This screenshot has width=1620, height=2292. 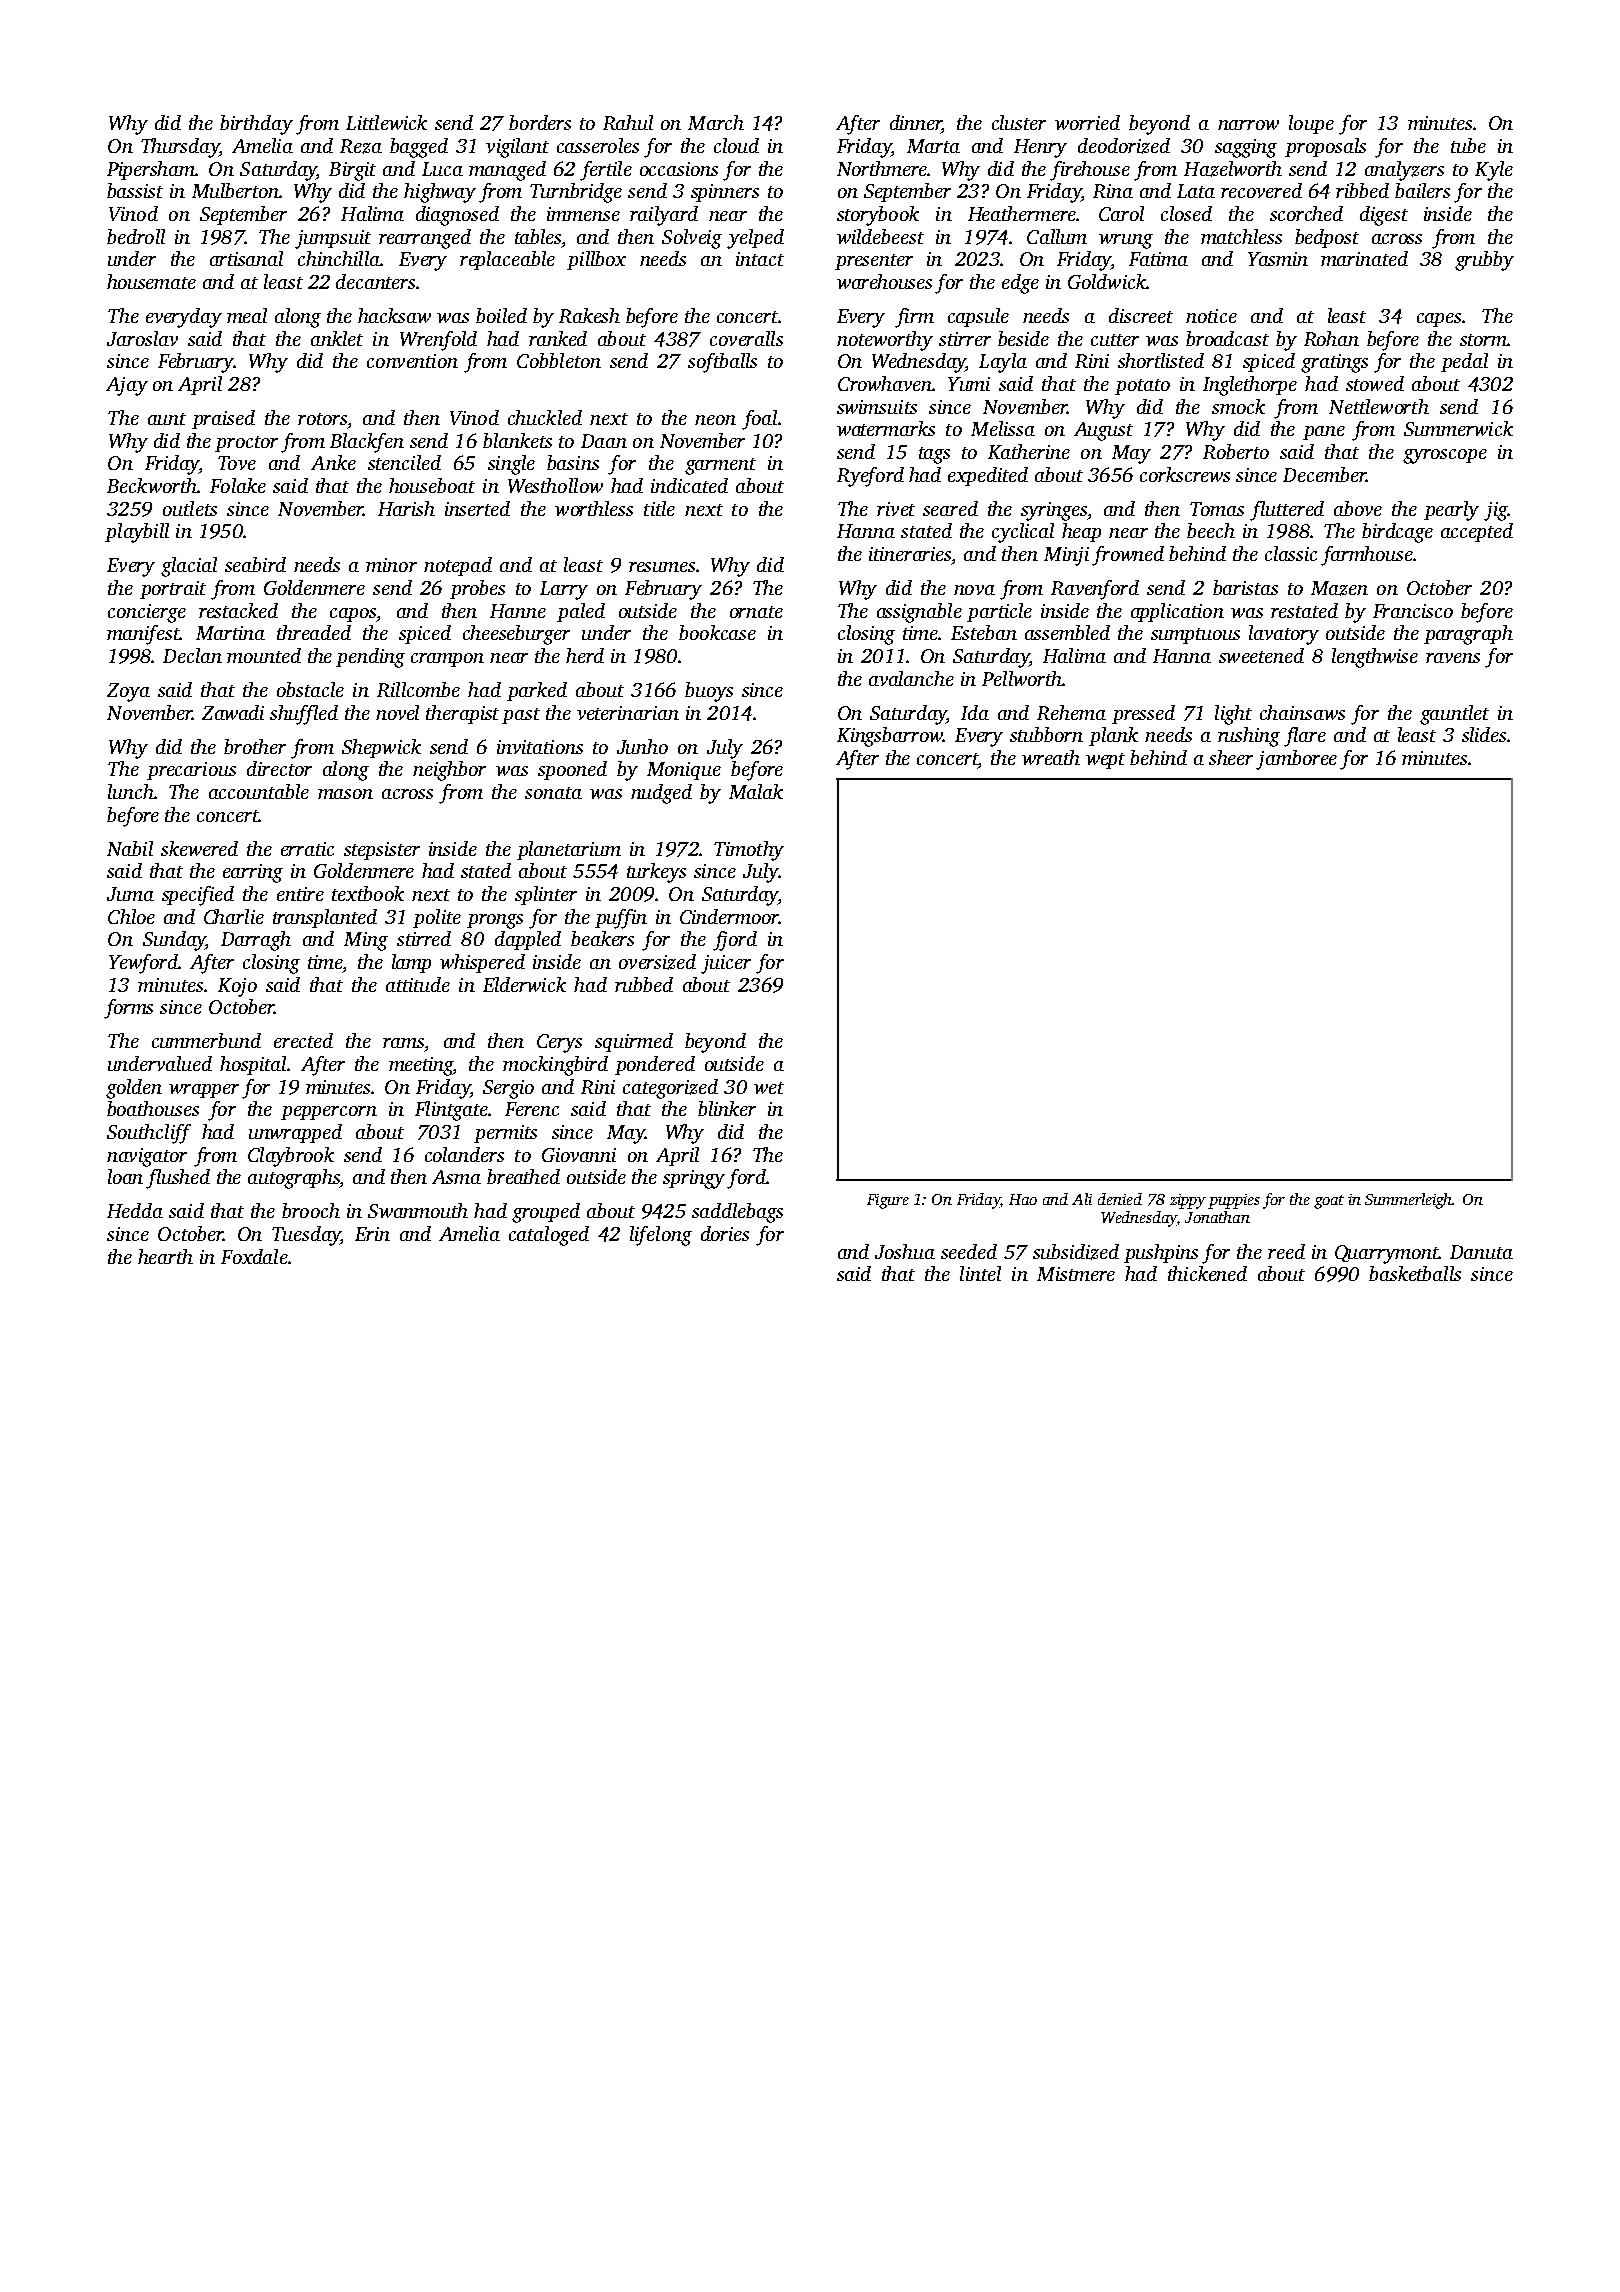 What do you see at coordinates (655, 1065) in the screenshot?
I see `pondered` at bounding box center [655, 1065].
